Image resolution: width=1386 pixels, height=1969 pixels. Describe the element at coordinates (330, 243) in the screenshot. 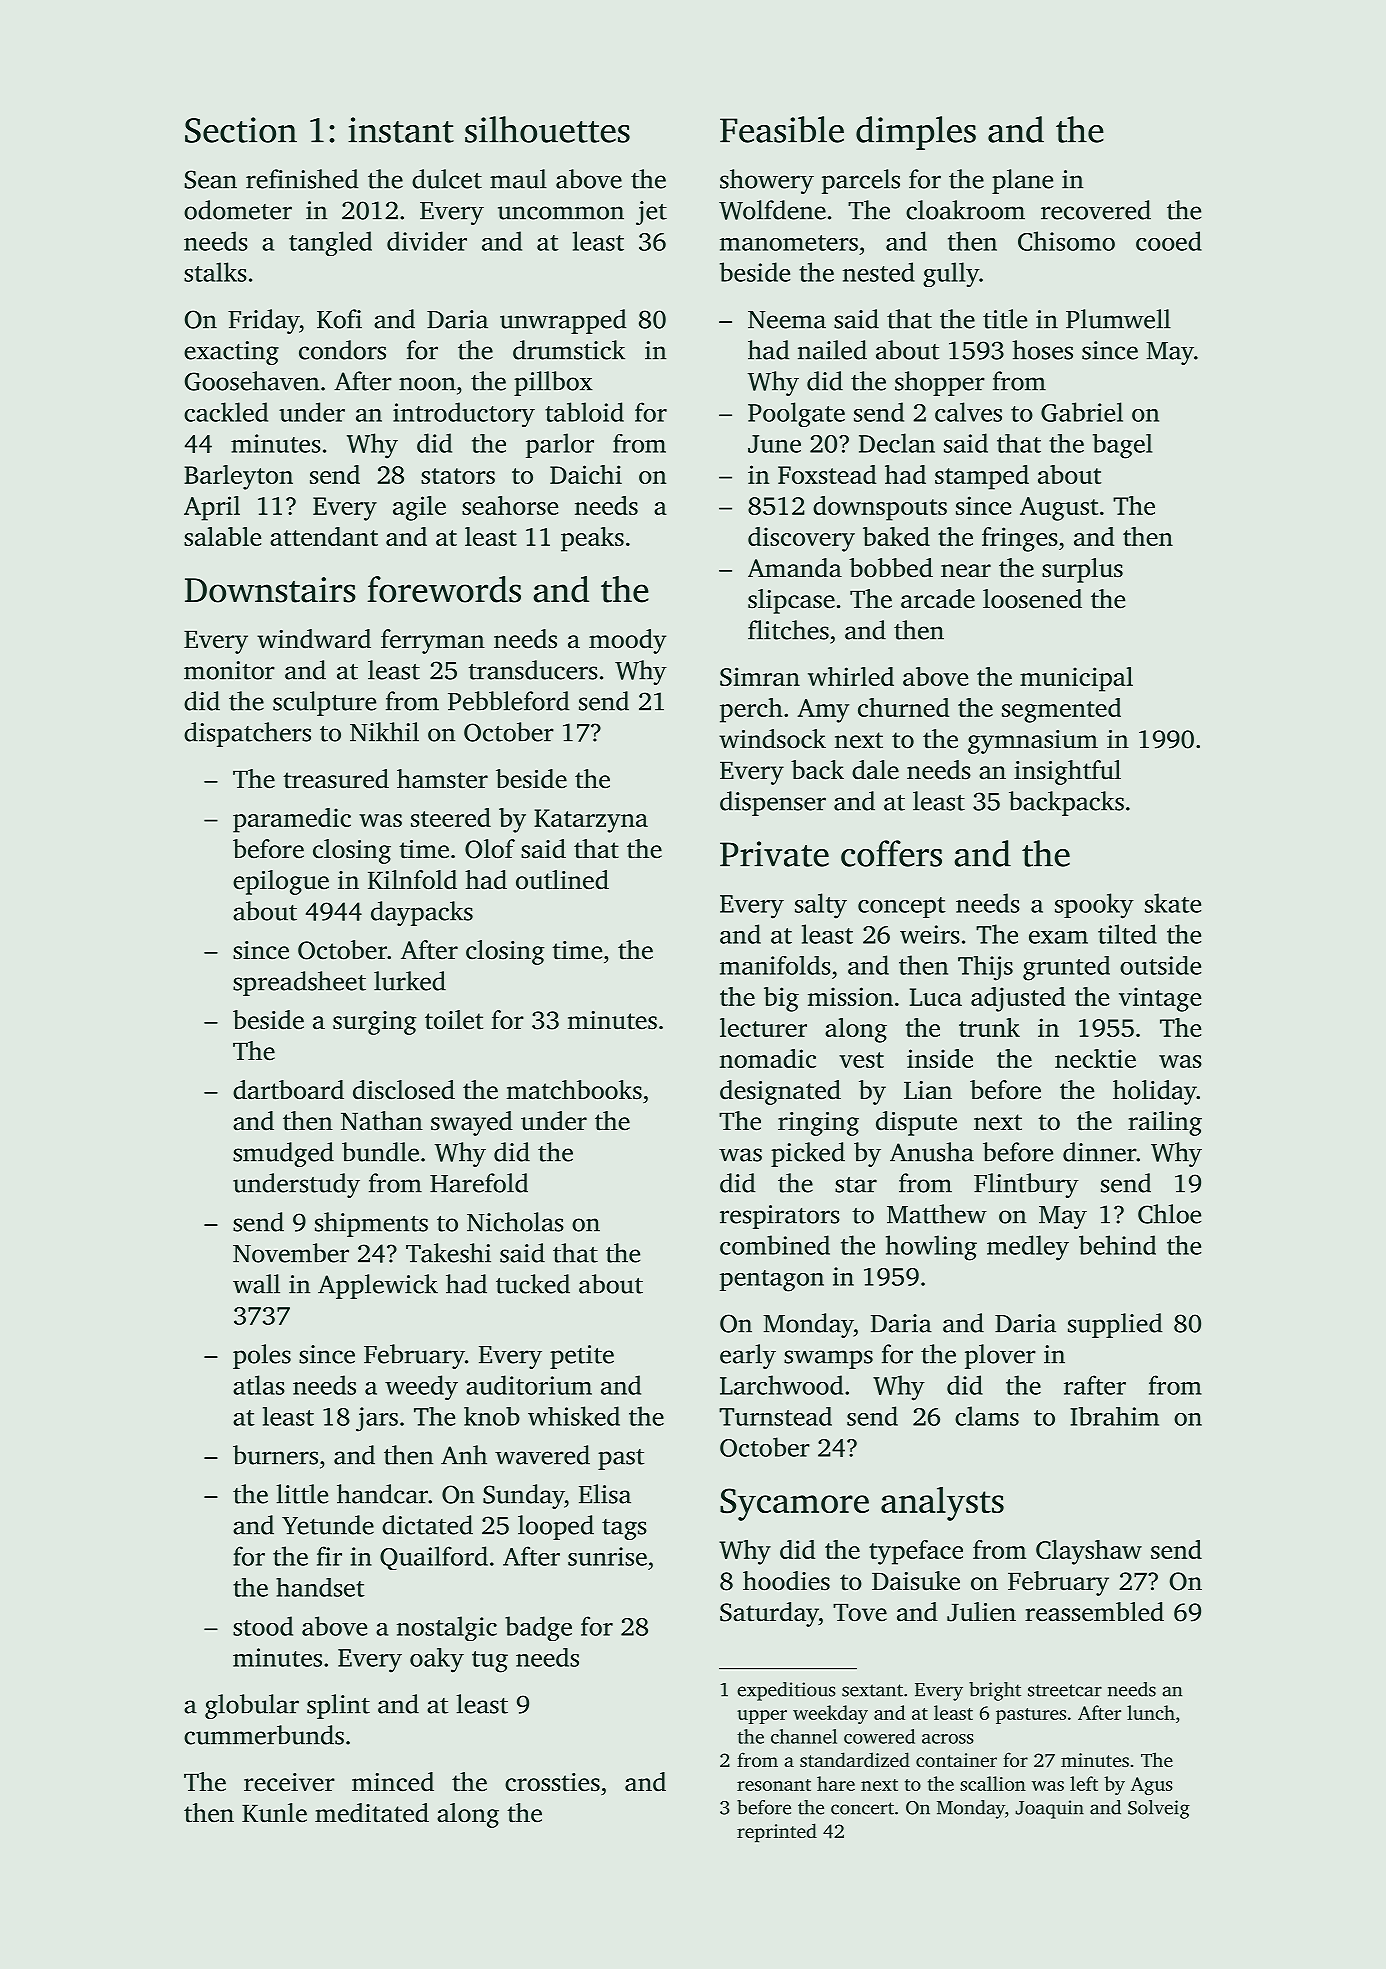

I see `tangled` at that location.
